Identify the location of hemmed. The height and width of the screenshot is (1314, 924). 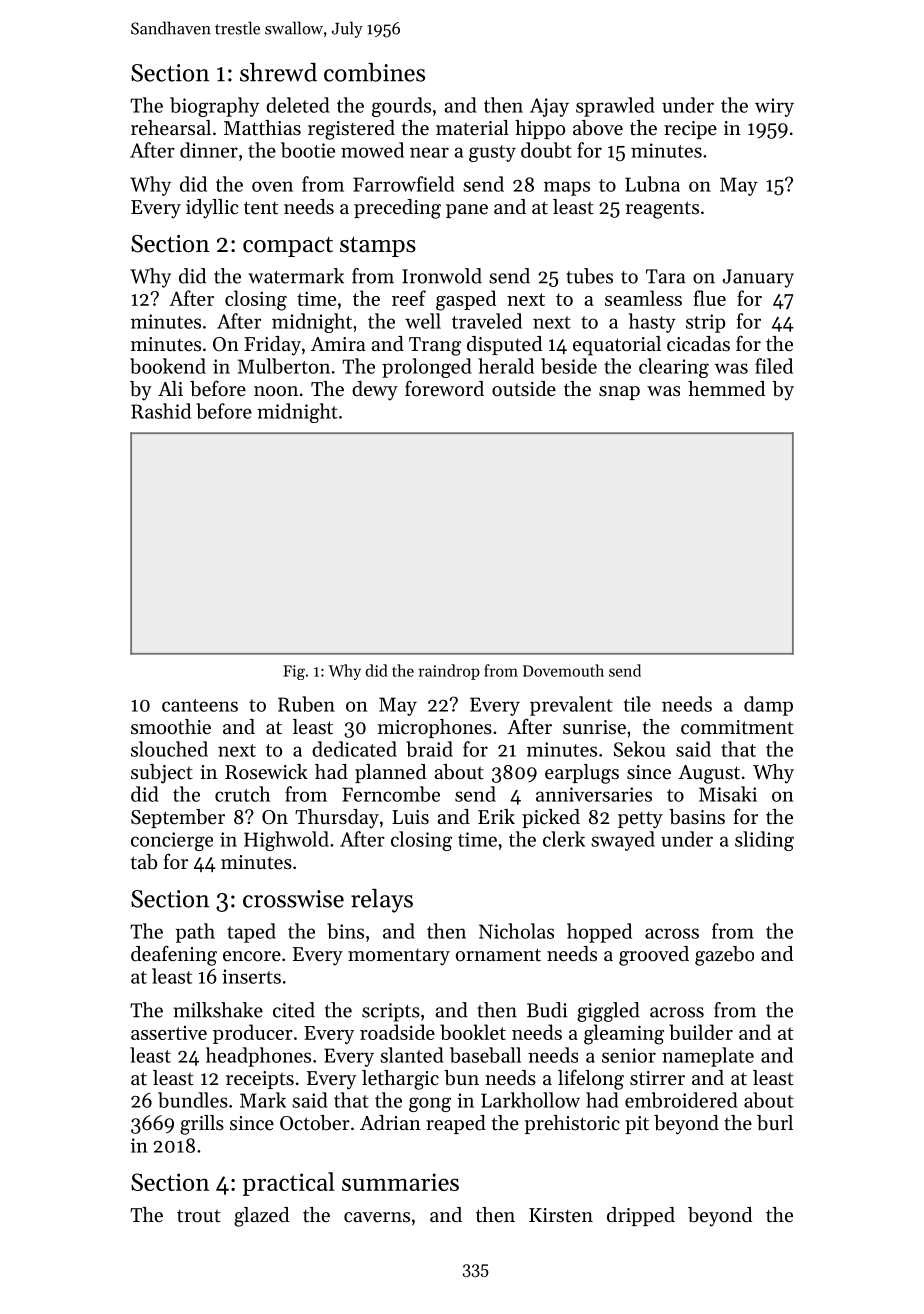
(726, 389).
